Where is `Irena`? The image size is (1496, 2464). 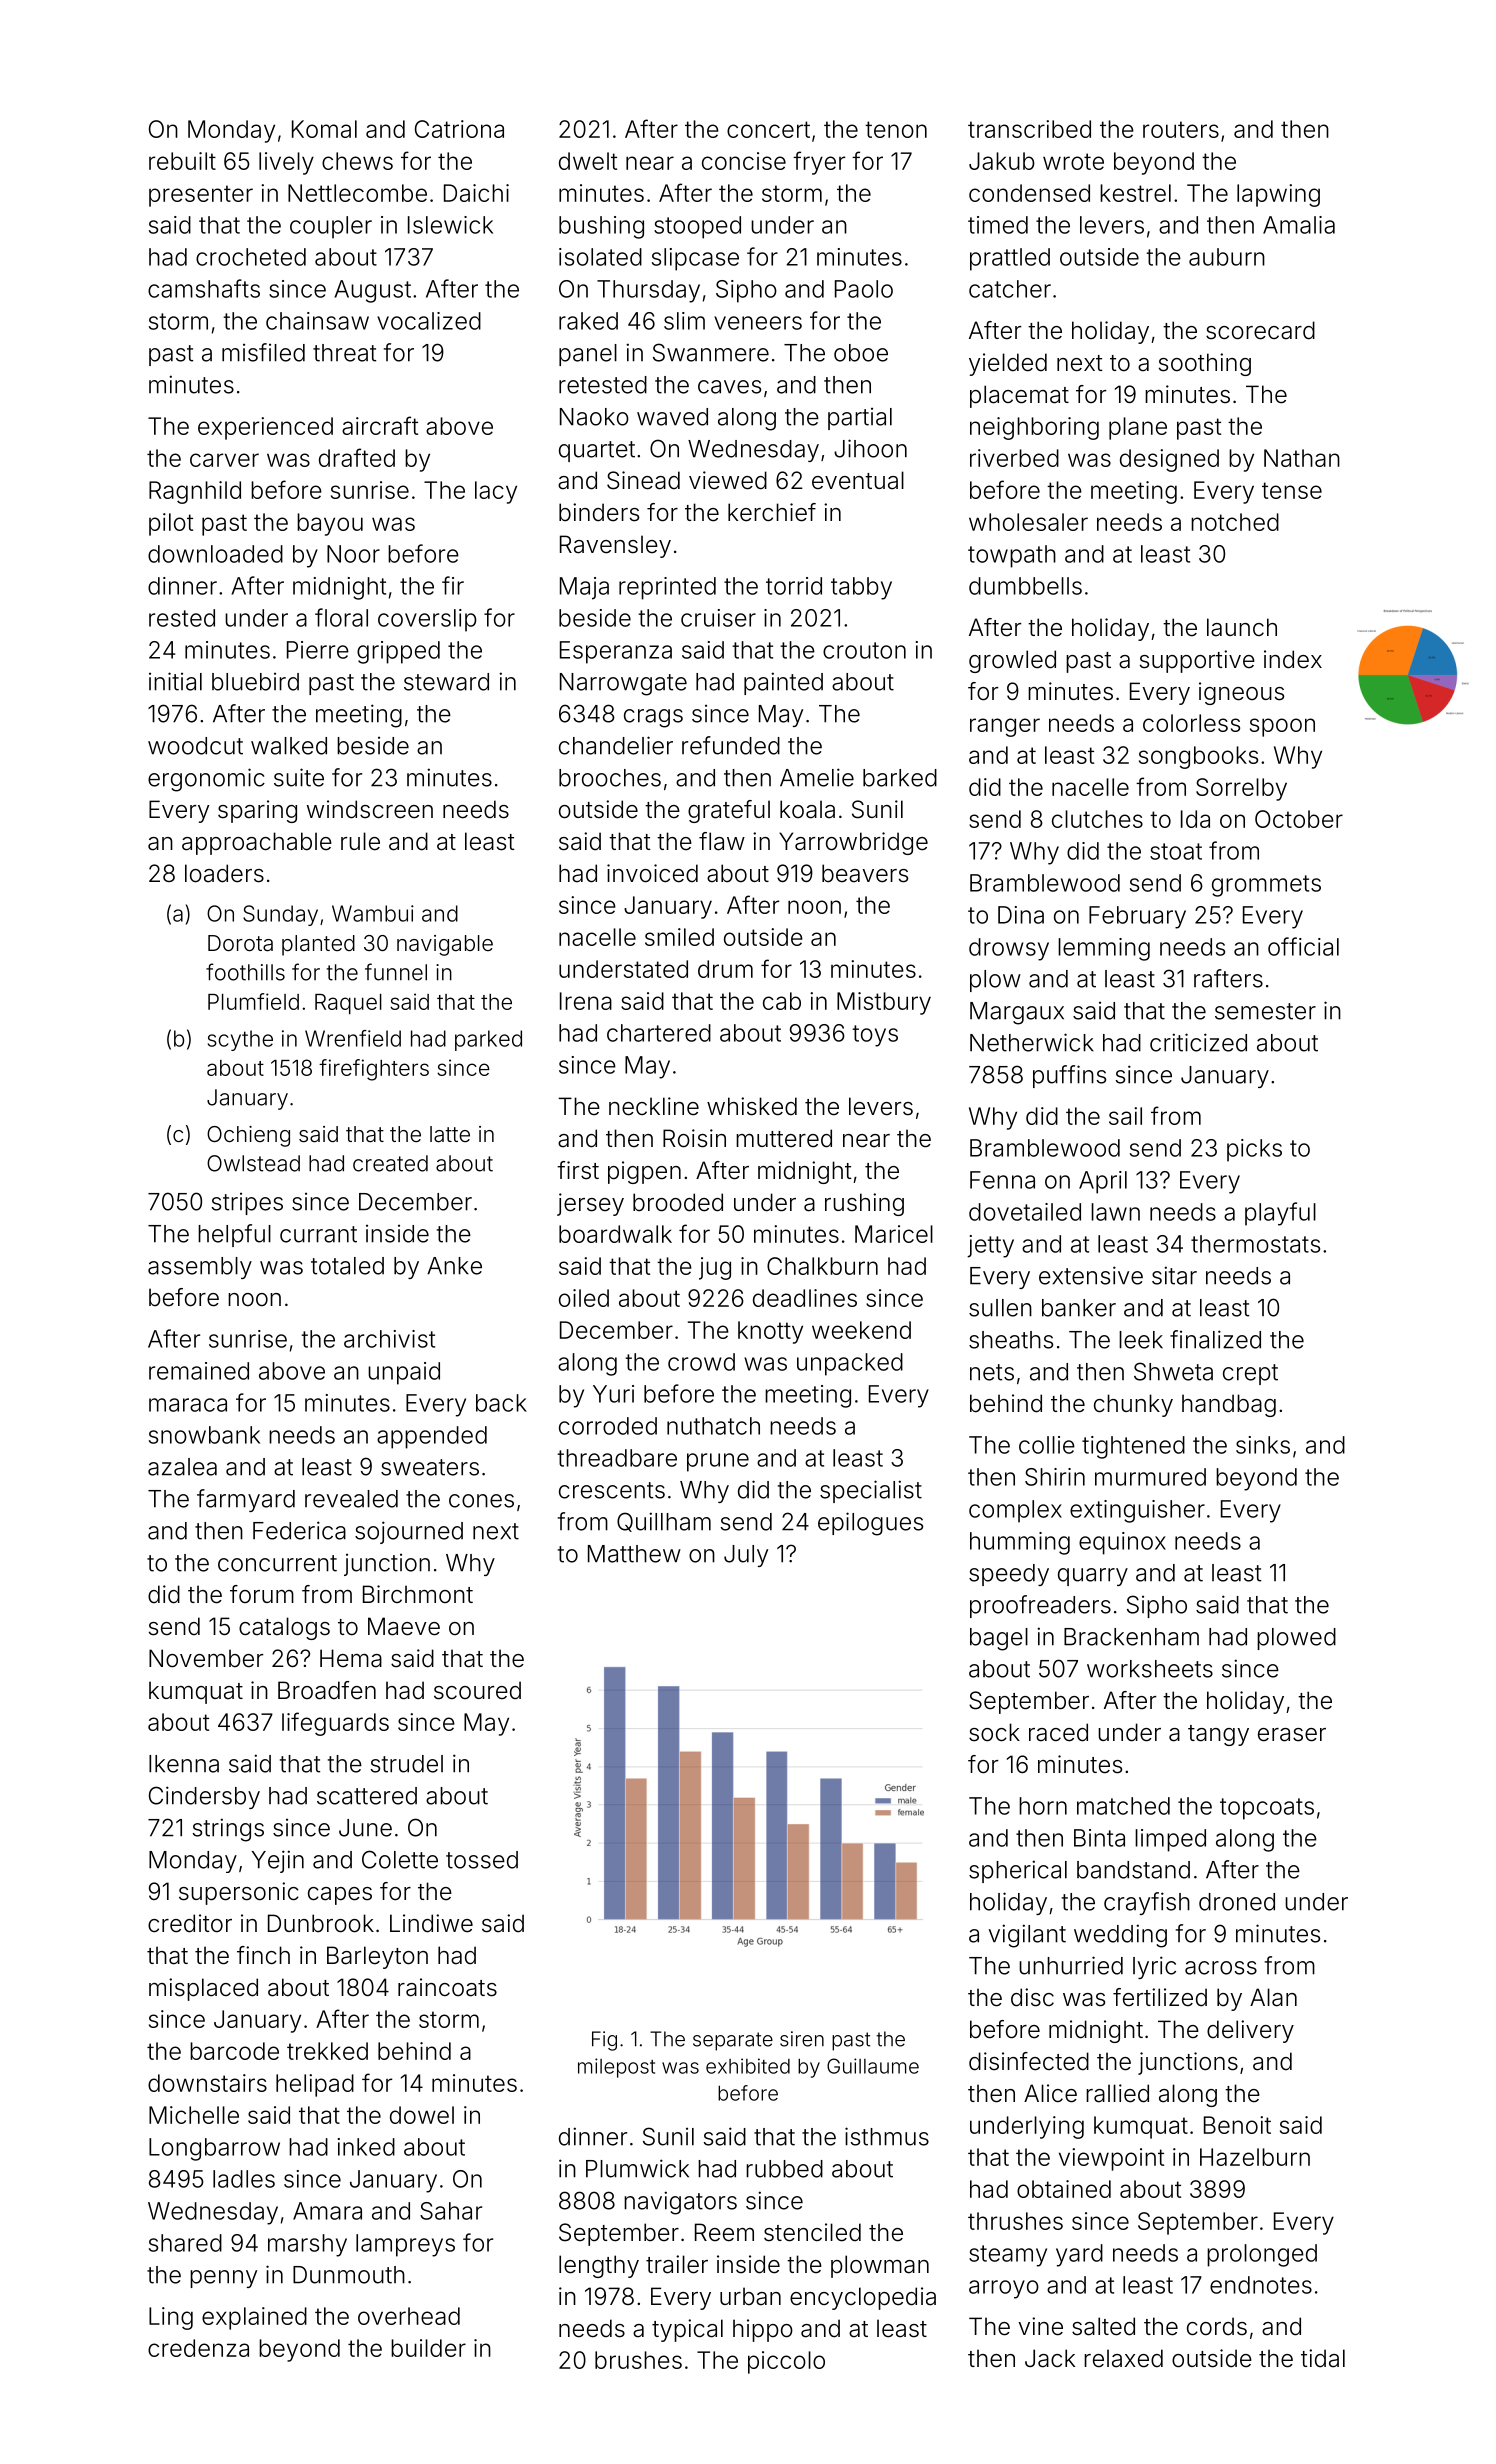 Irena is located at coordinates (586, 1001).
